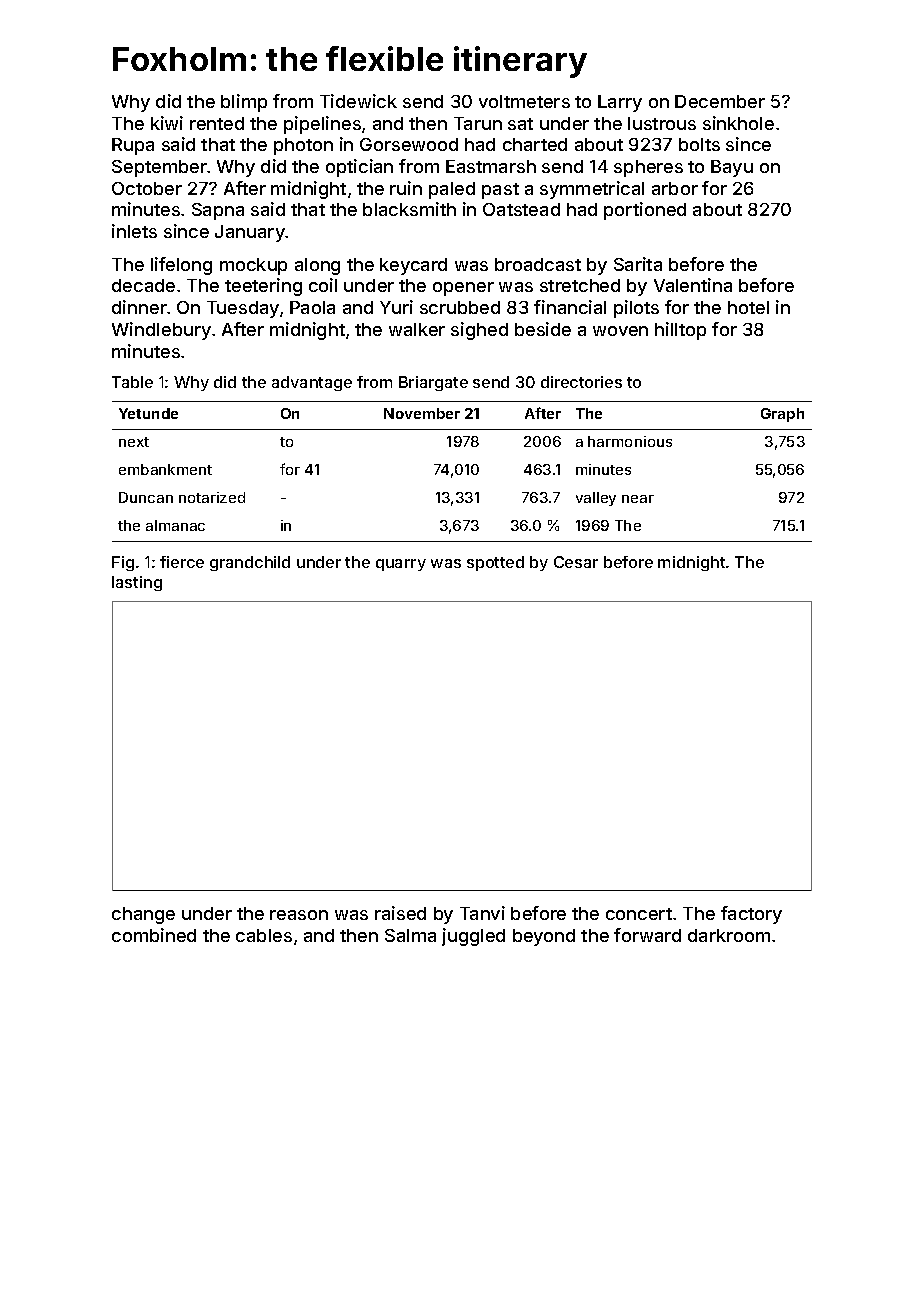 This page has height=1308, width=924. What do you see at coordinates (592, 190) in the page?
I see `symmetrical` at bounding box center [592, 190].
